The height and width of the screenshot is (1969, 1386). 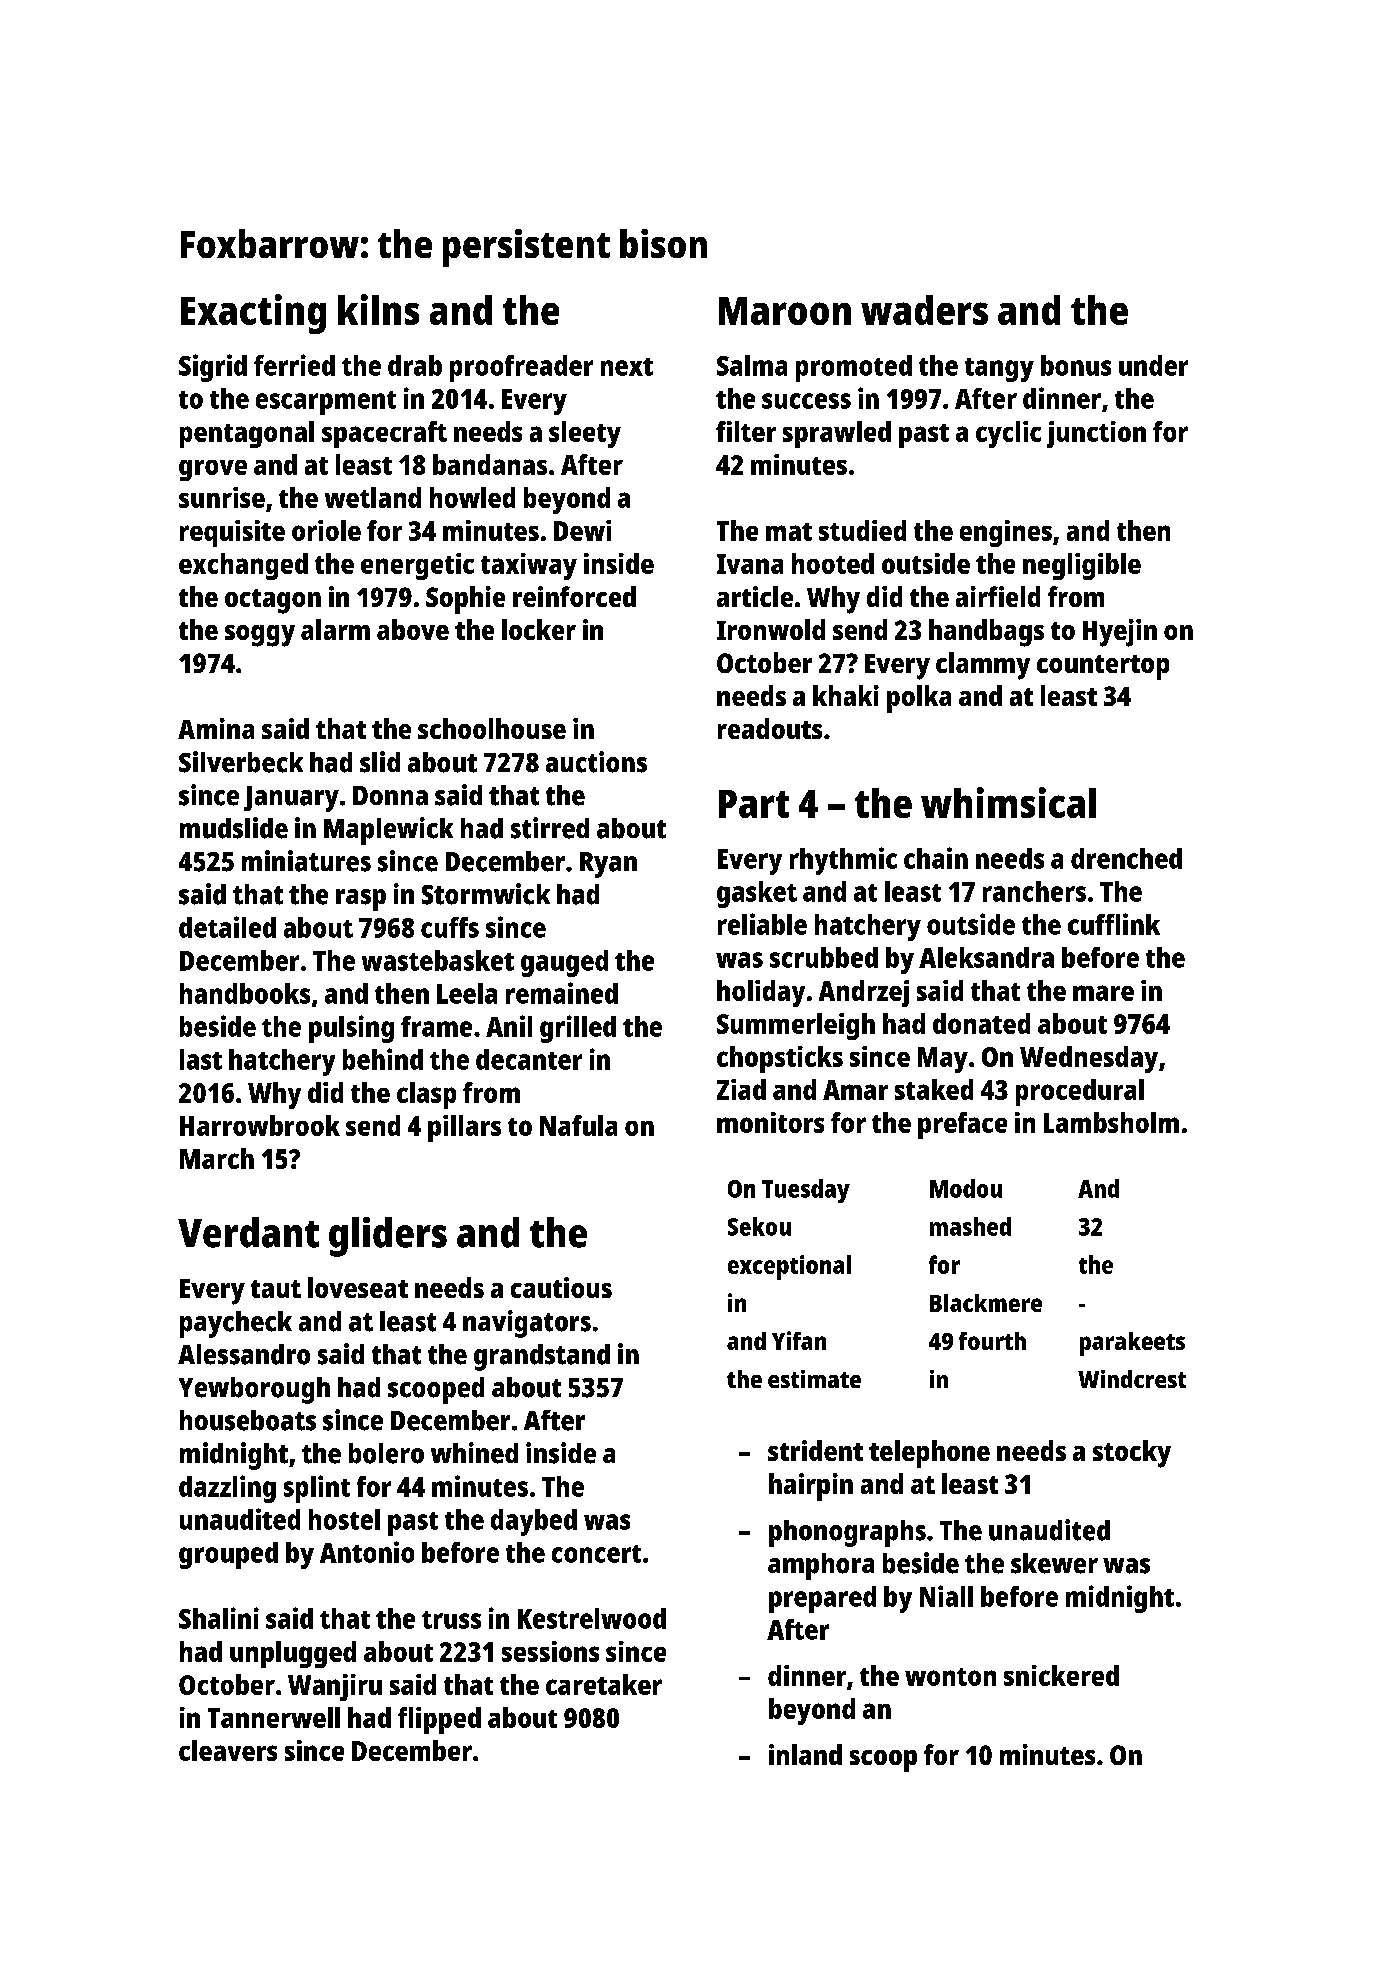 What do you see at coordinates (986, 1303) in the screenshot?
I see `Blackmere` at bounding box center [986, 1303].
